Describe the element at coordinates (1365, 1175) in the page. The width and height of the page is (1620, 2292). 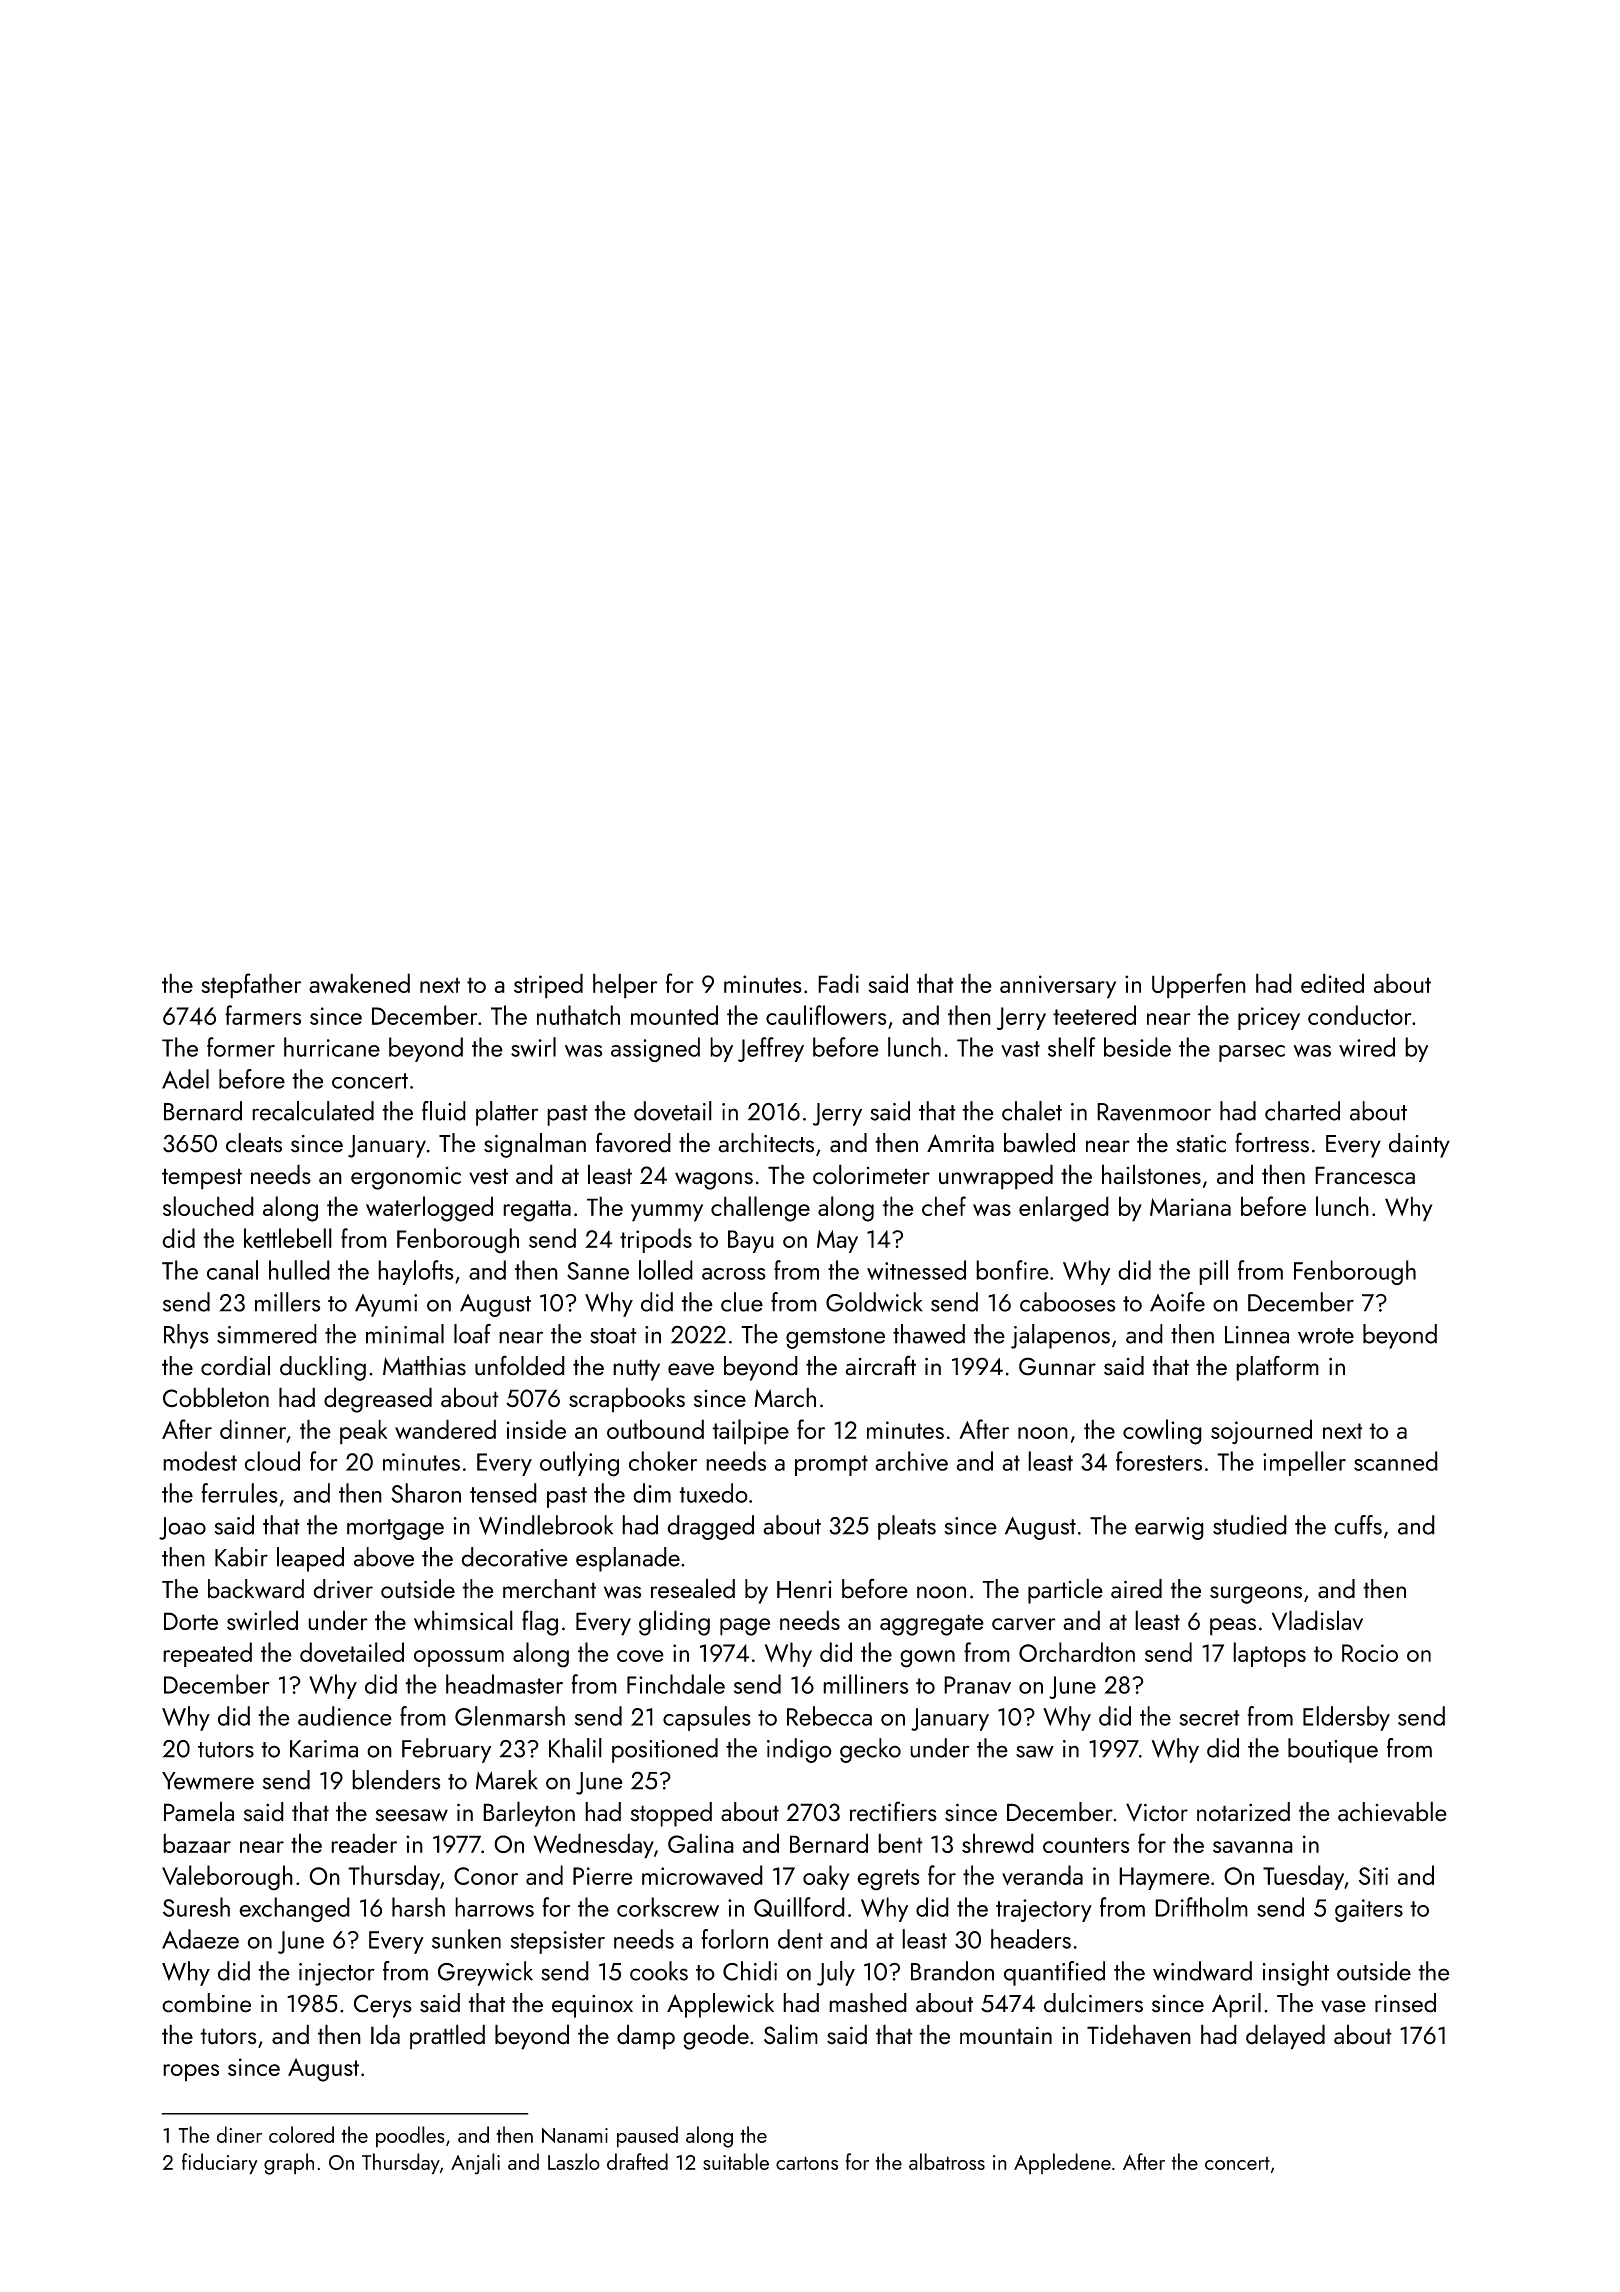
I see `Francesca` at that location.
